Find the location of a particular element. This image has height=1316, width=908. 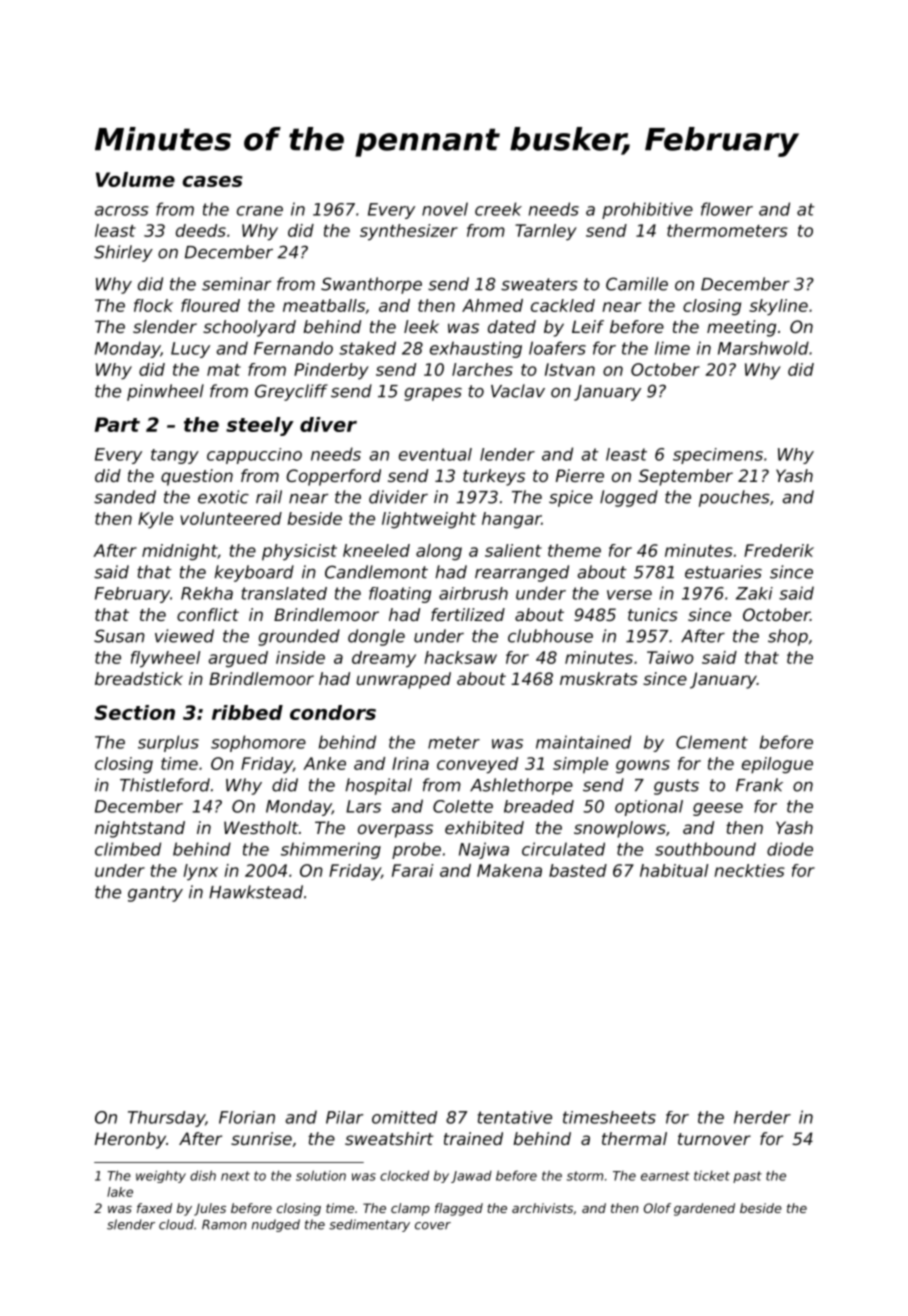

September is located at coordinates (686, 477).
